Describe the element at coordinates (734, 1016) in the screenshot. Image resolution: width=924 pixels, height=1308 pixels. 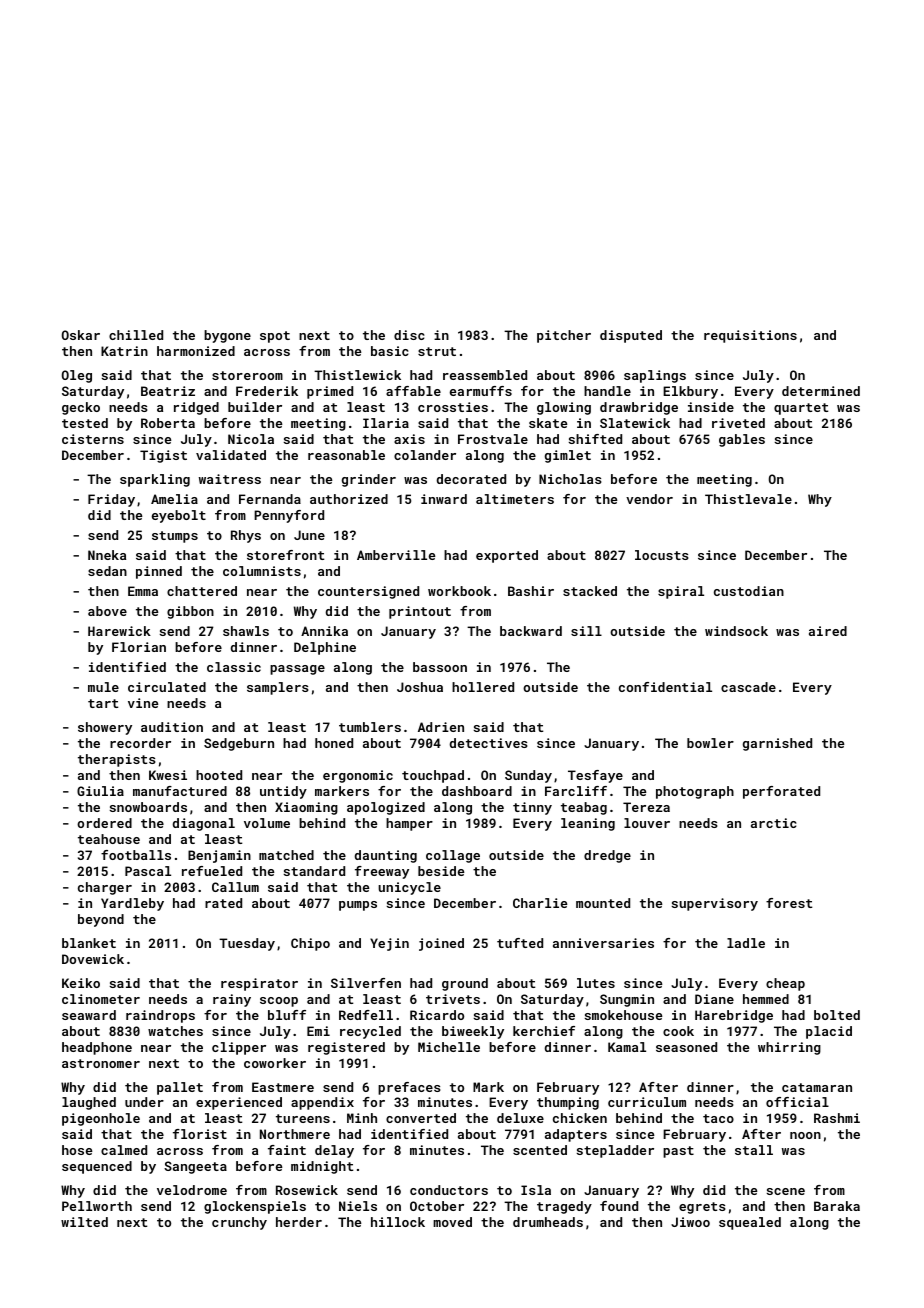
I see `Harebridge` at that location.
